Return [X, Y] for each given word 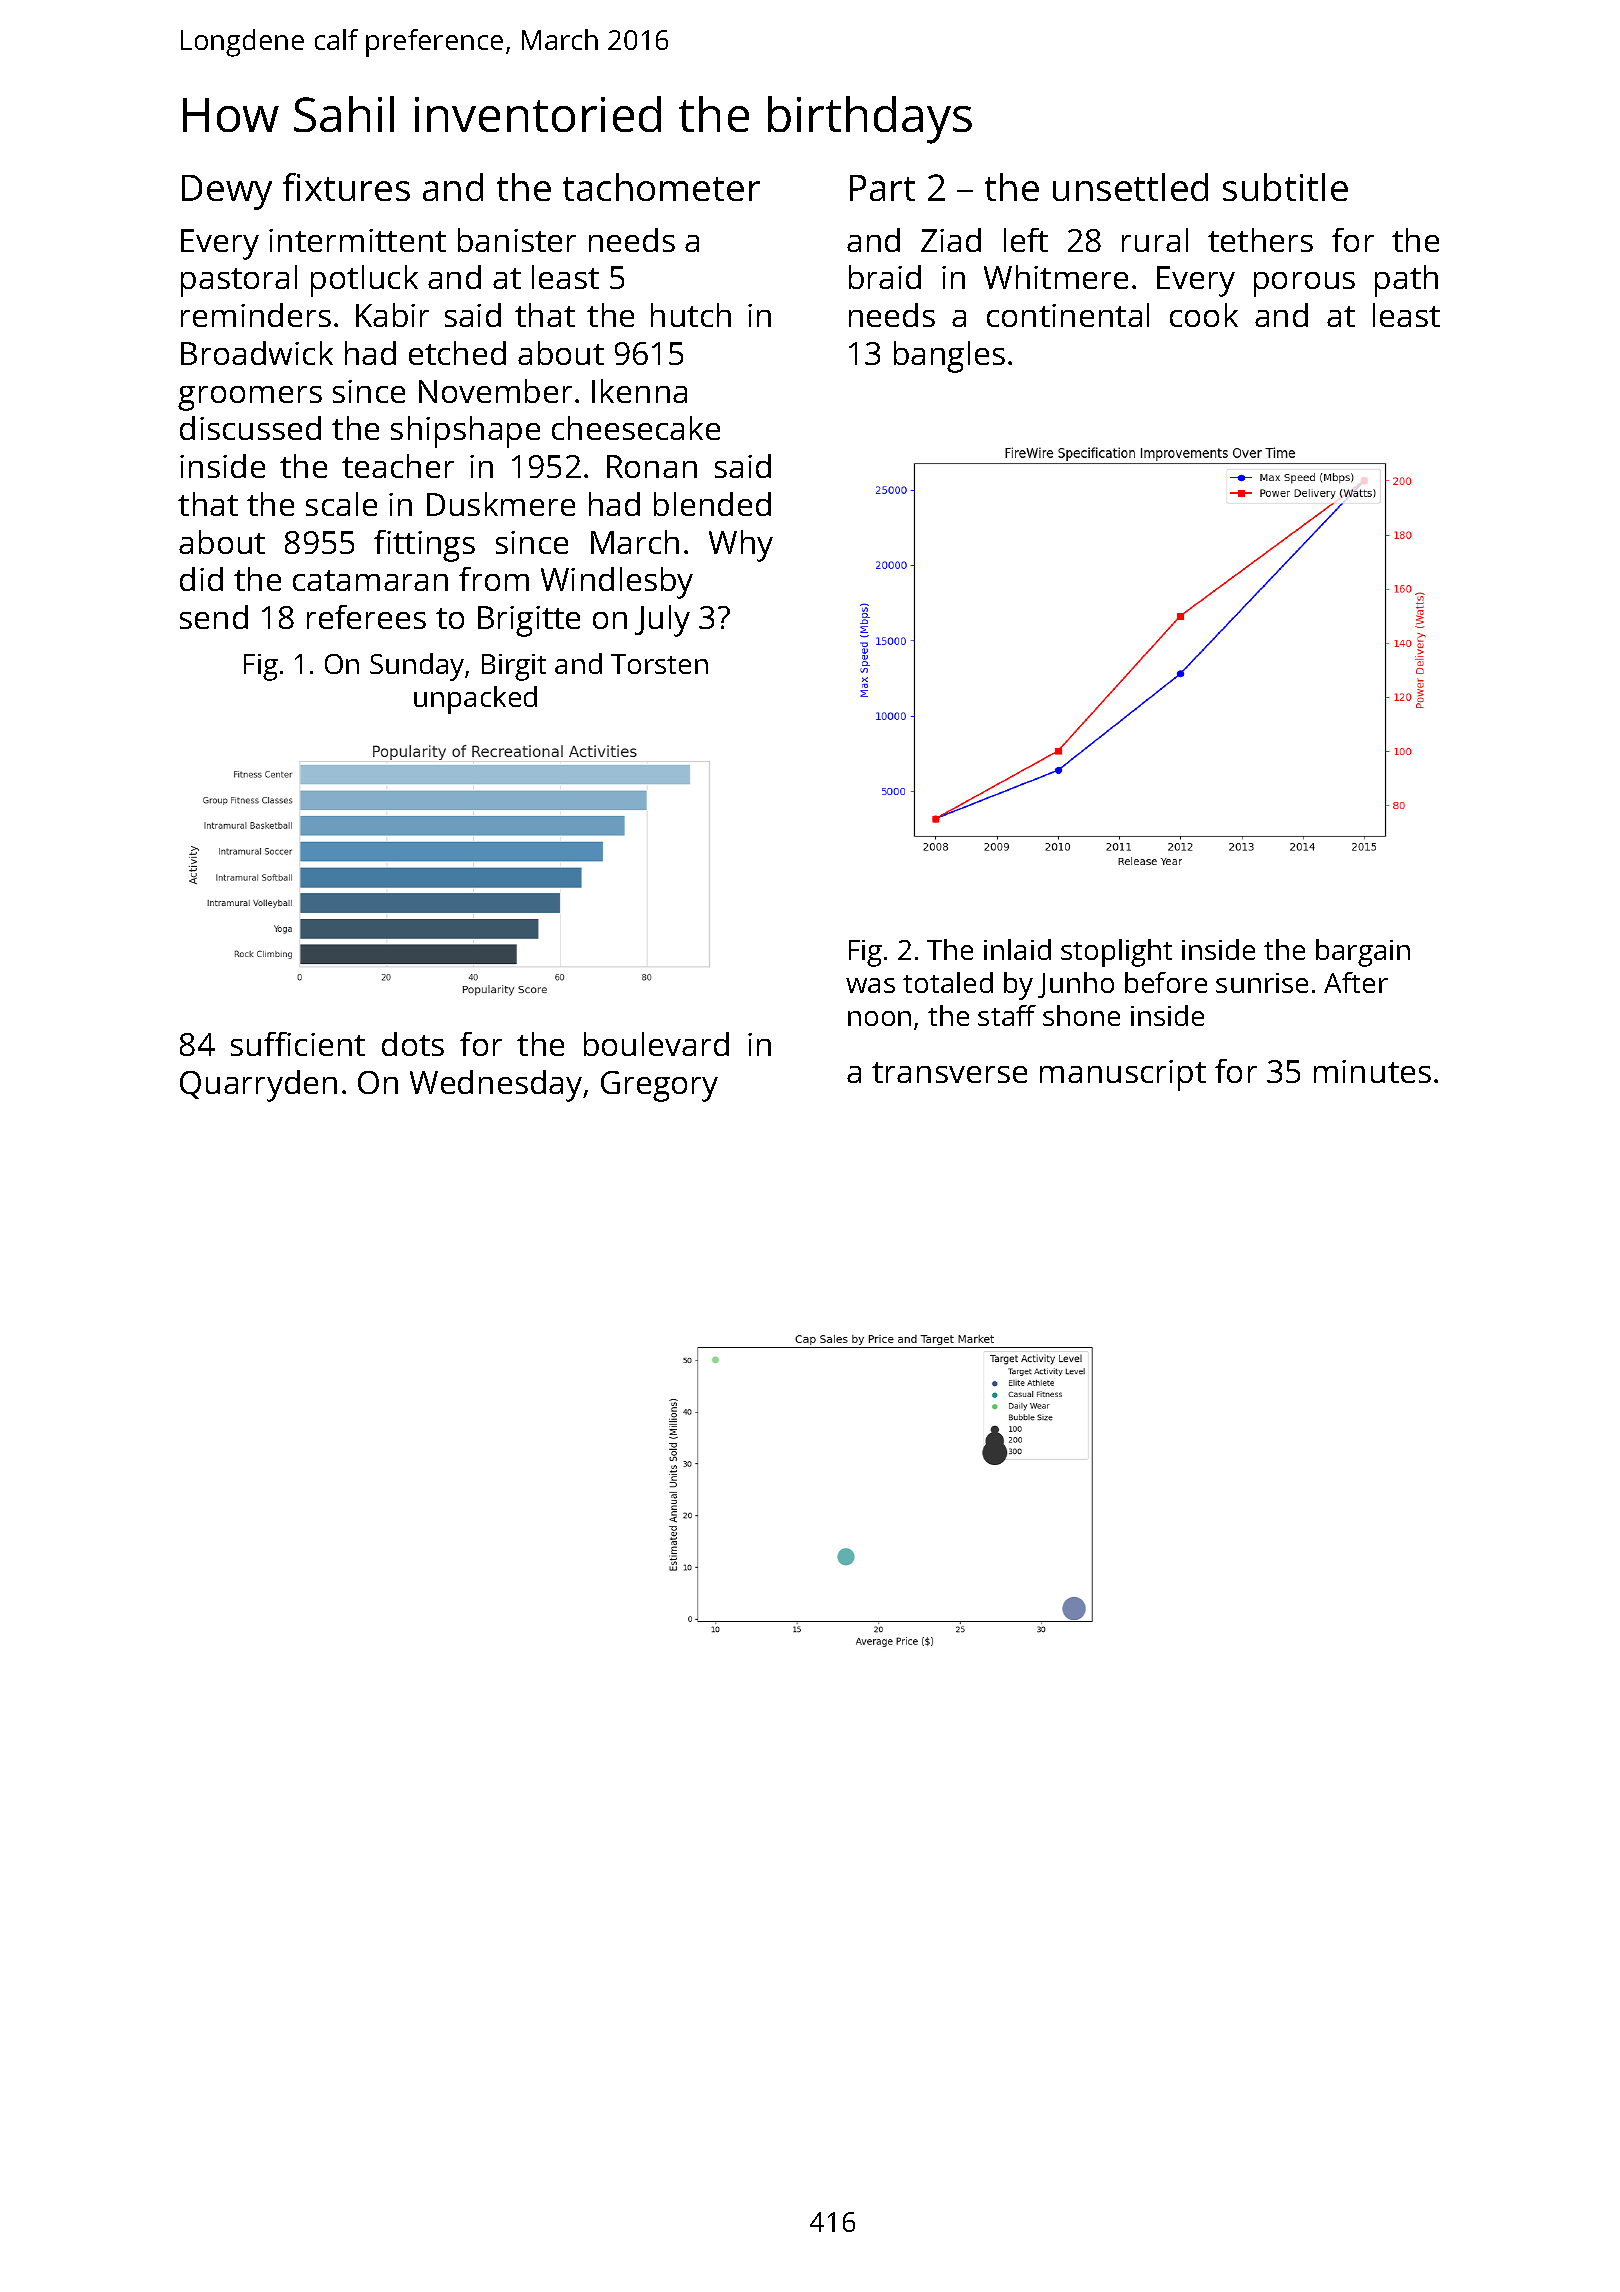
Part [882, 188]
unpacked [475, 700]
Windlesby [617, 583]
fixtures [346, 187]
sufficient [298, 1044]
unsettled [1130, 187]
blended [712, 504]
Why [741, 546]
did [201, 579]
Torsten [659, 664]
